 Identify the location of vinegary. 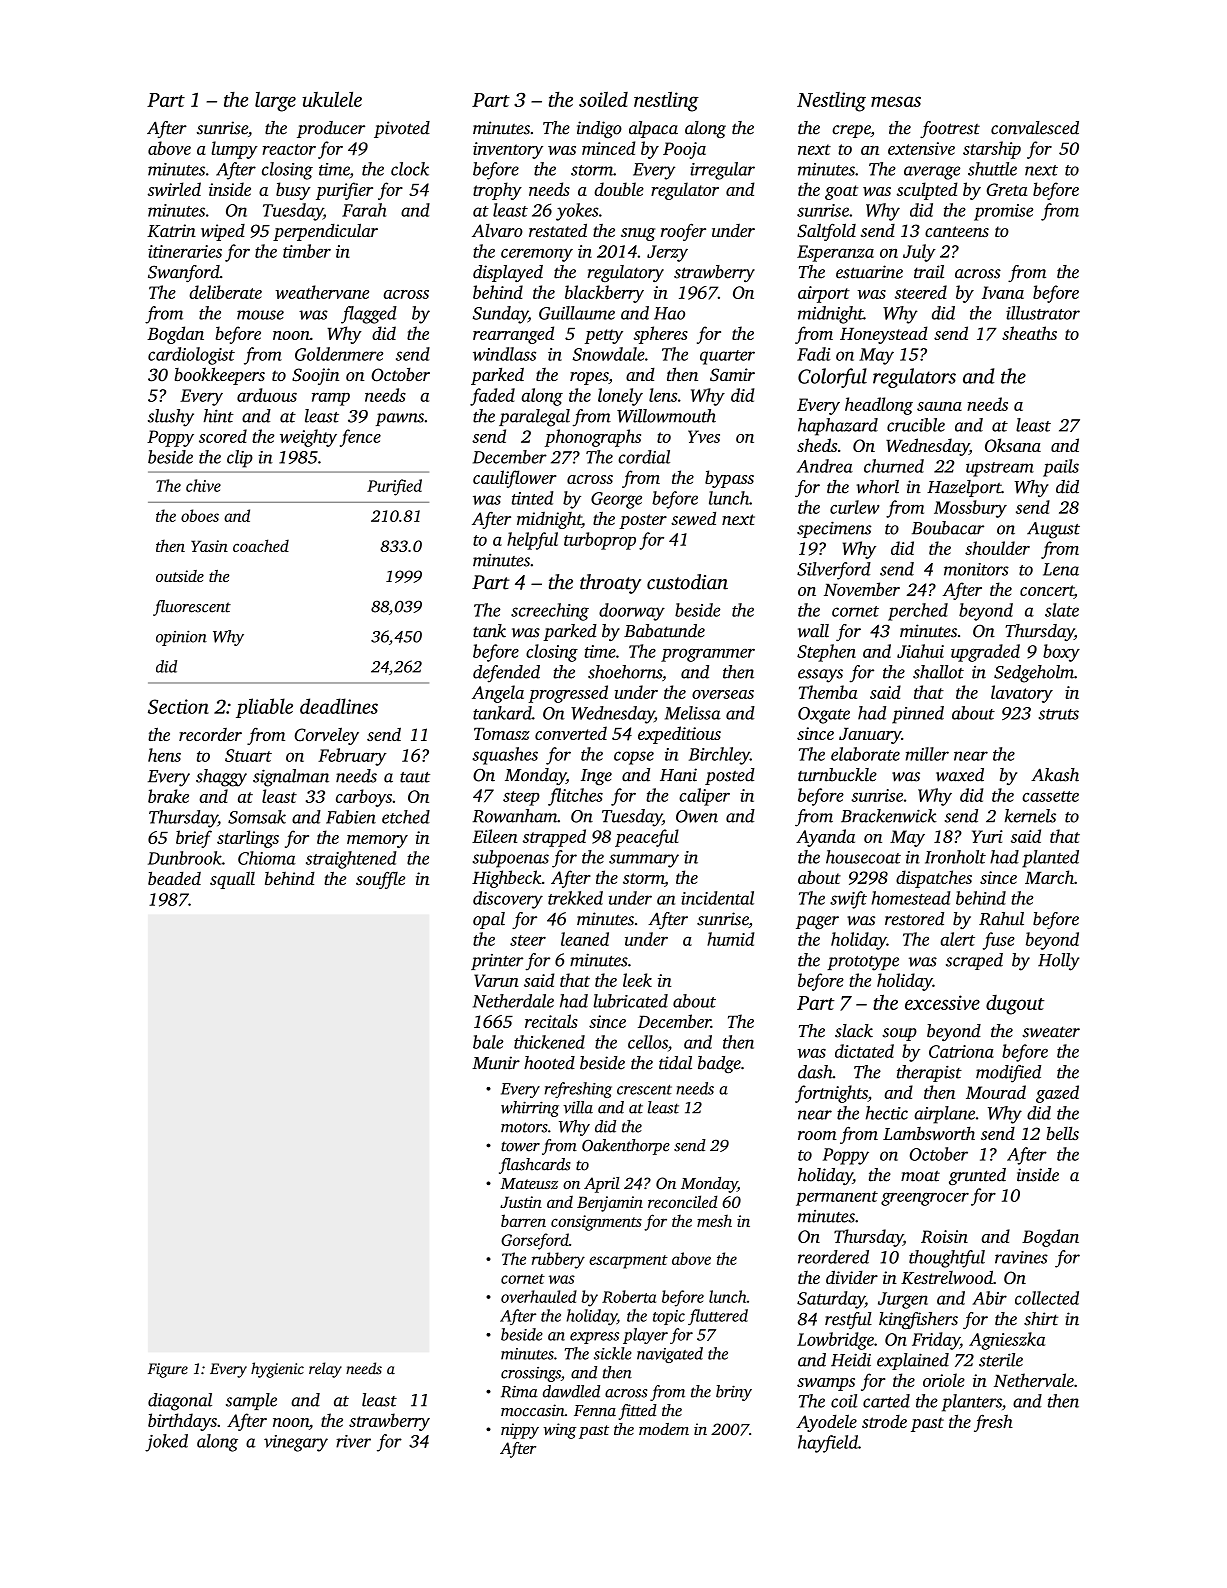
(296, 1443).
